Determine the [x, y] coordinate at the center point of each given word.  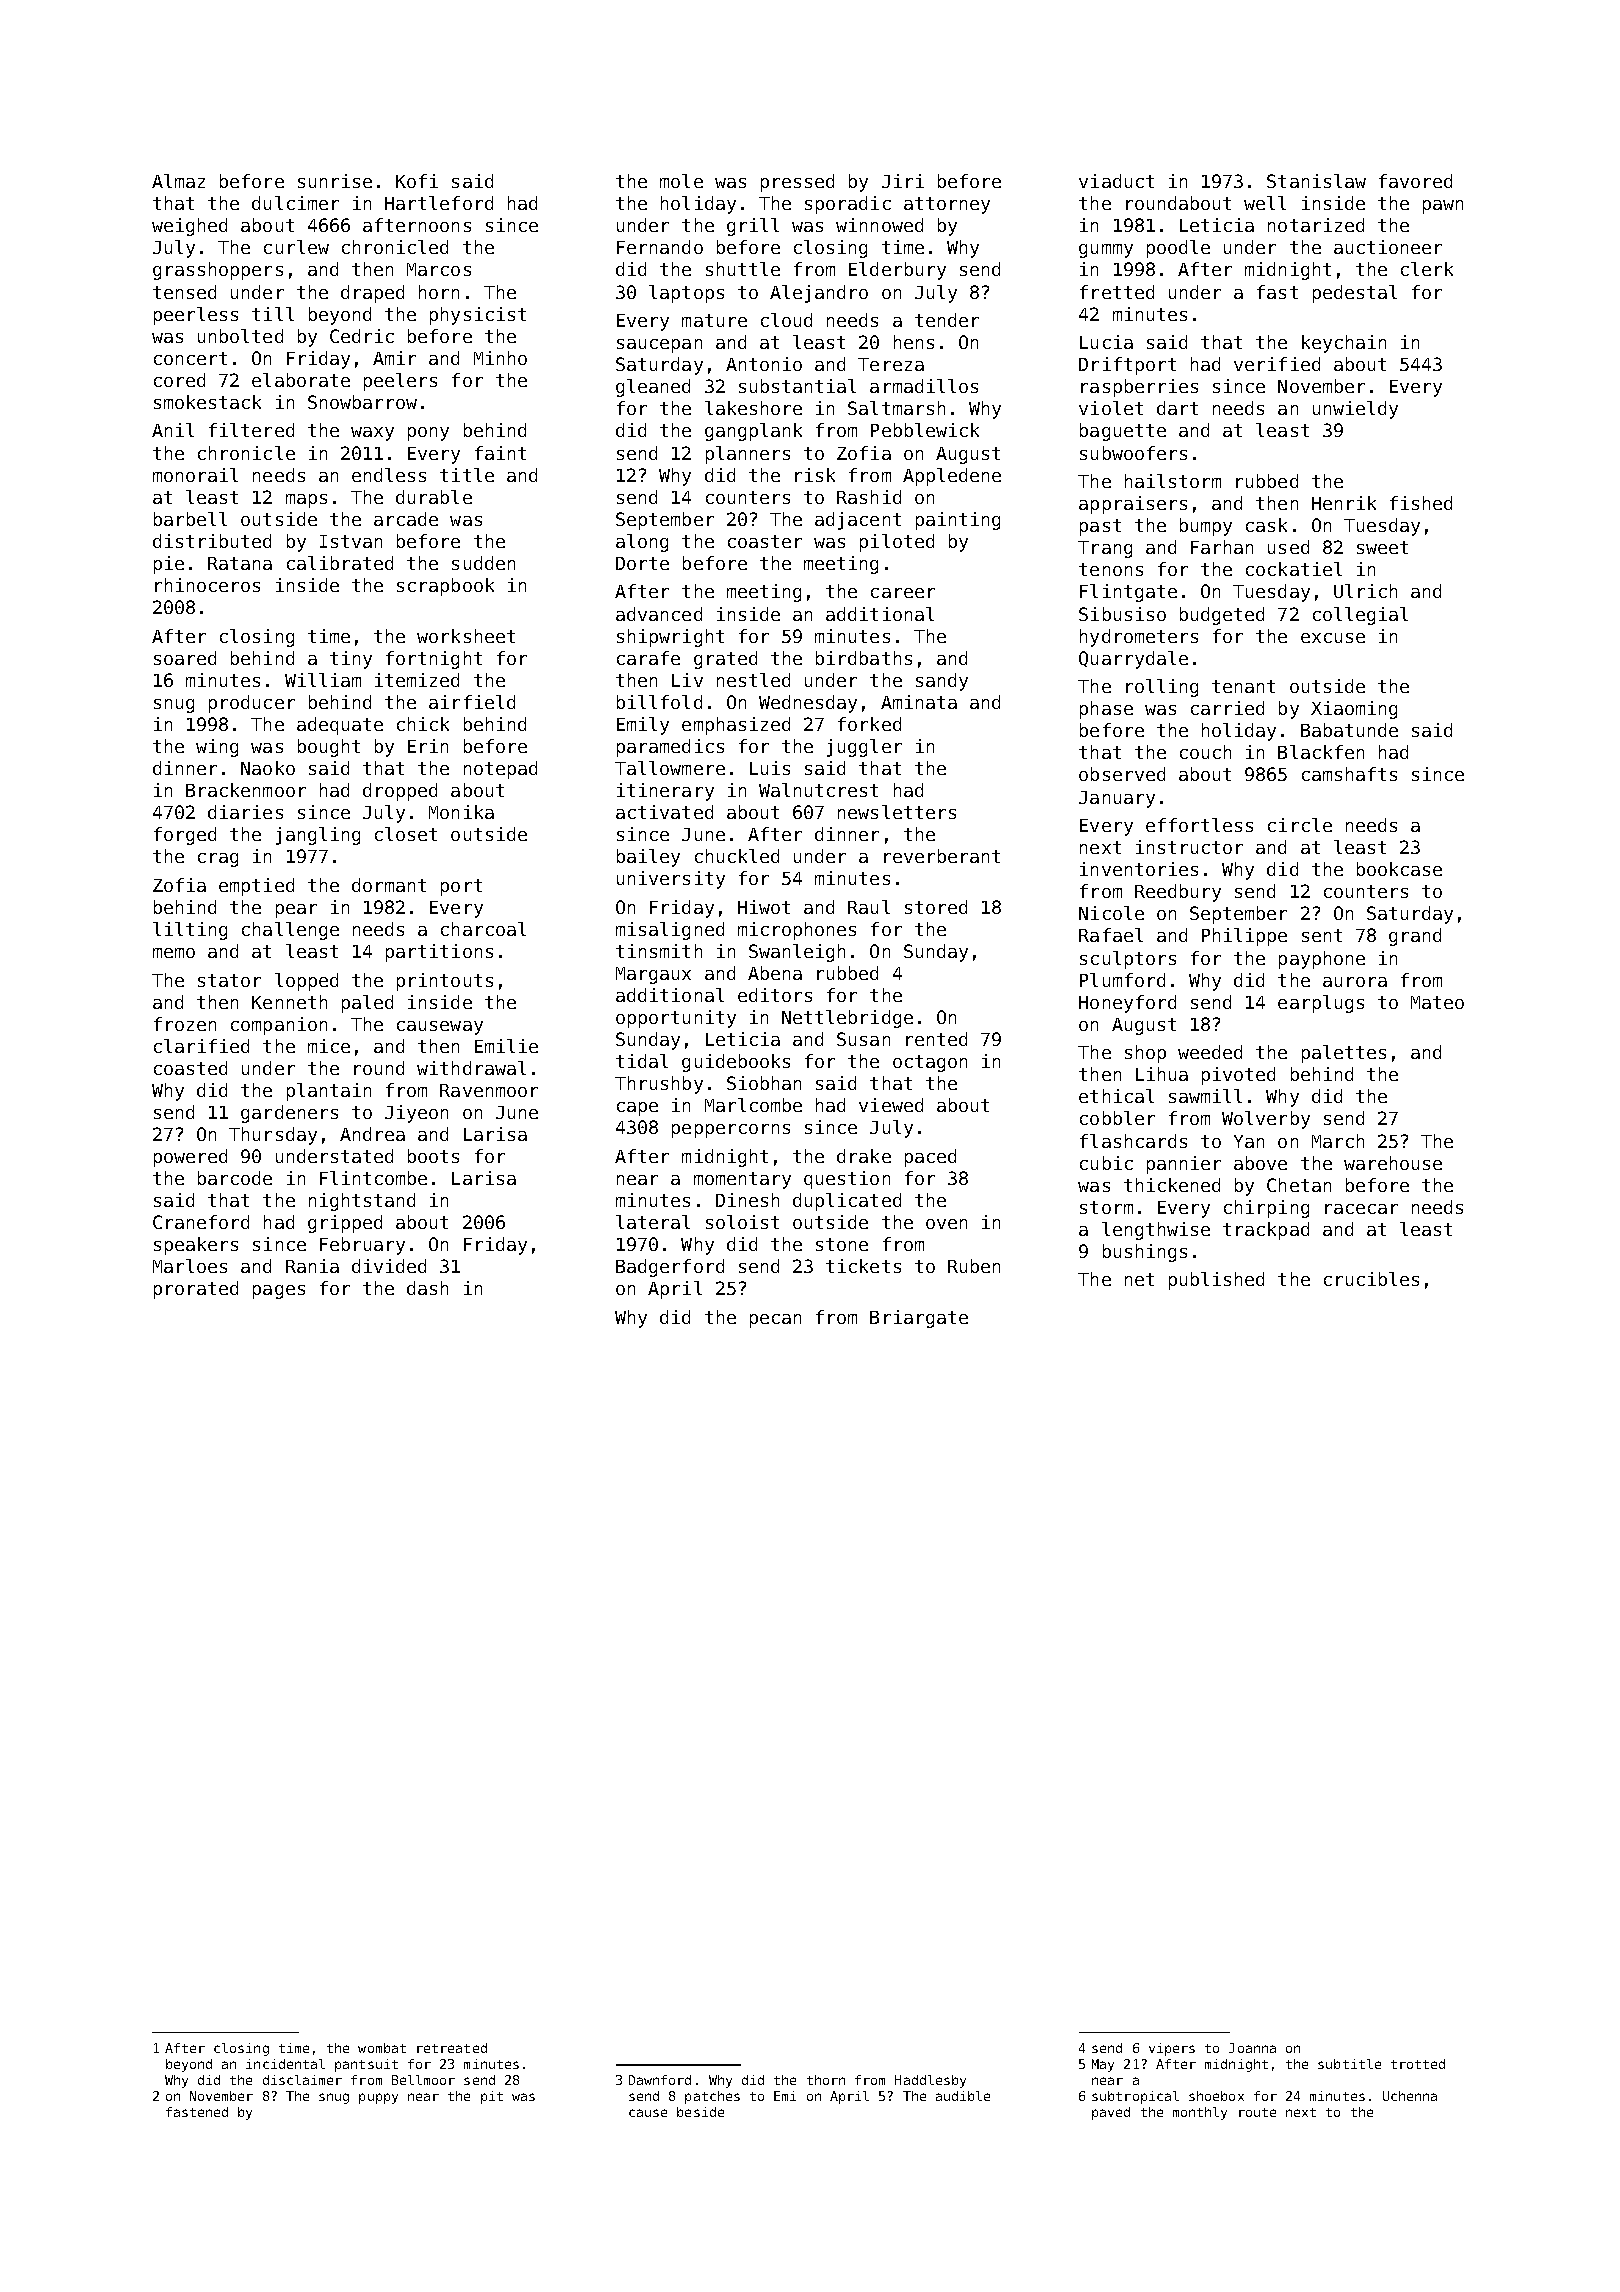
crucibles [1371, 1279]
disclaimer [302, 2080]
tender [947, 320]
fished [1421, 503]
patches [712, 2097]
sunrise [335, 181]
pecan [775, 1321]
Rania [312, 1266]
